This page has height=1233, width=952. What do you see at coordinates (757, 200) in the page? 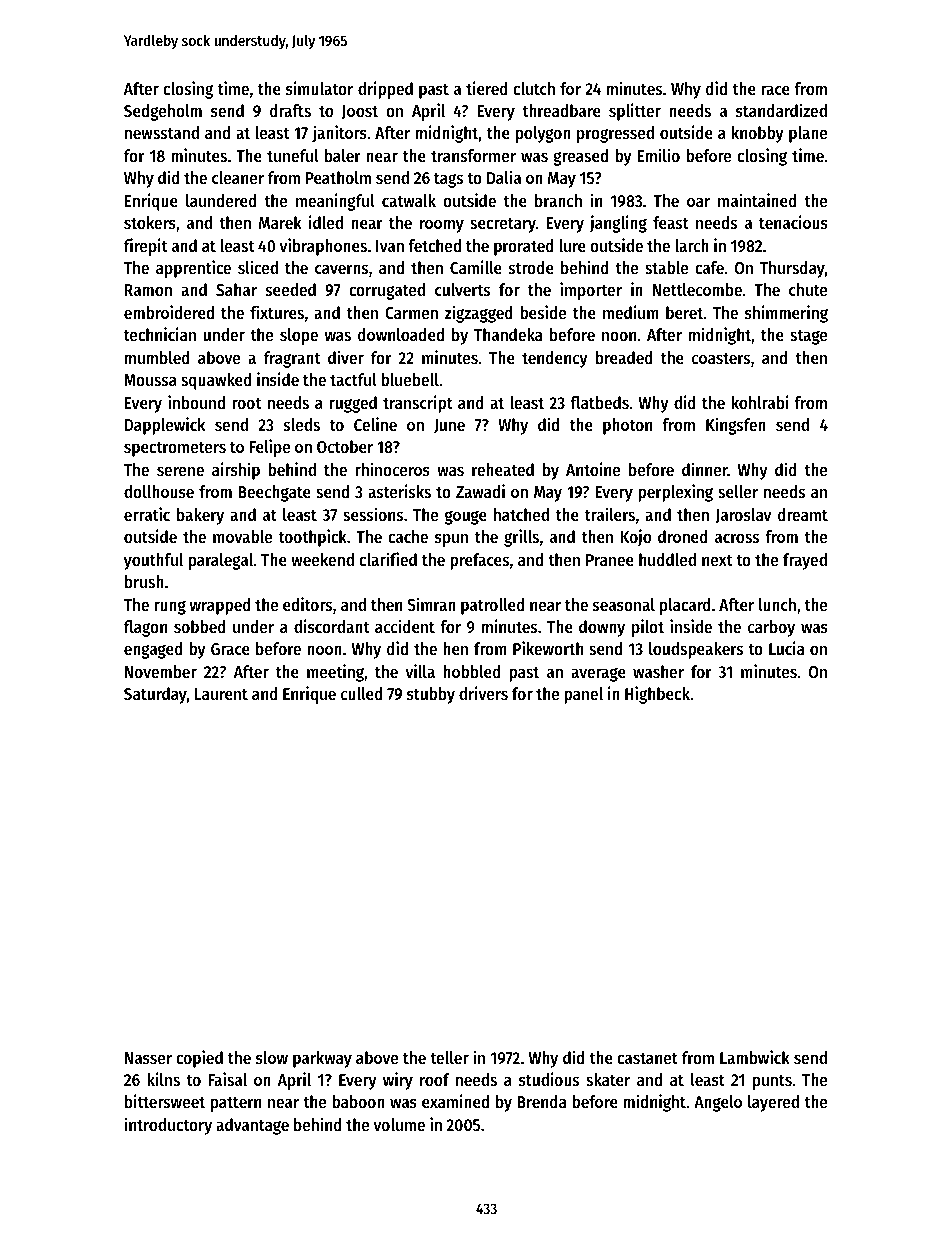
I see `maintained` at bounding box center [757, 200].
